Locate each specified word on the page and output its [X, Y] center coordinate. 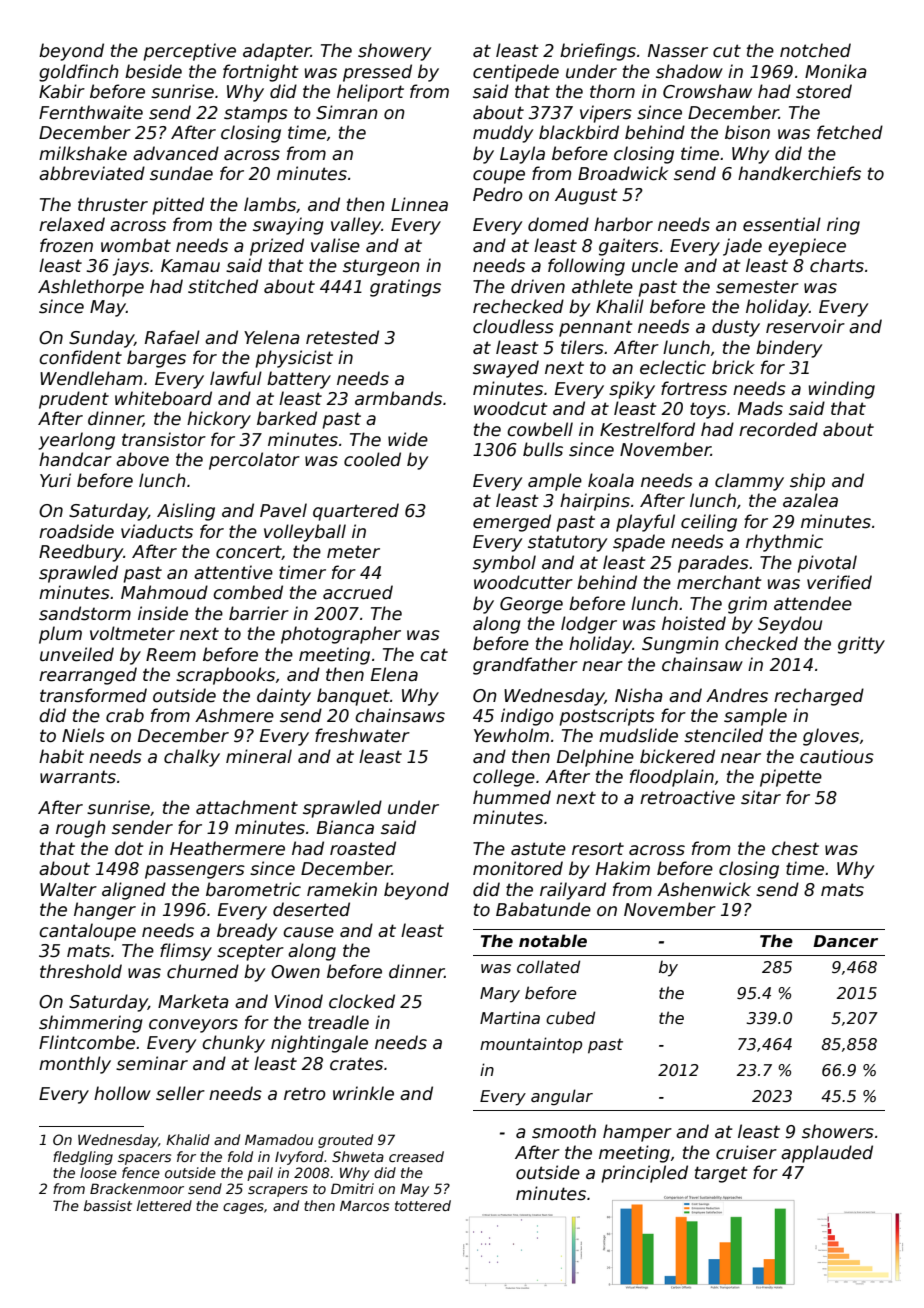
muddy [503, 134]
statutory [567, 543]
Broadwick [623, 173]
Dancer [845, 941]
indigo [527, 717]
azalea [810, 500]
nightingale [319, 1044]
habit [61, 756]
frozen [66, 245]
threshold [81, 971]
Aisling [186, 512]
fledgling [83, 1158]
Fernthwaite [91, 112]
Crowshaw [707, 91]
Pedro [498, 194]
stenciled [723, 735]
